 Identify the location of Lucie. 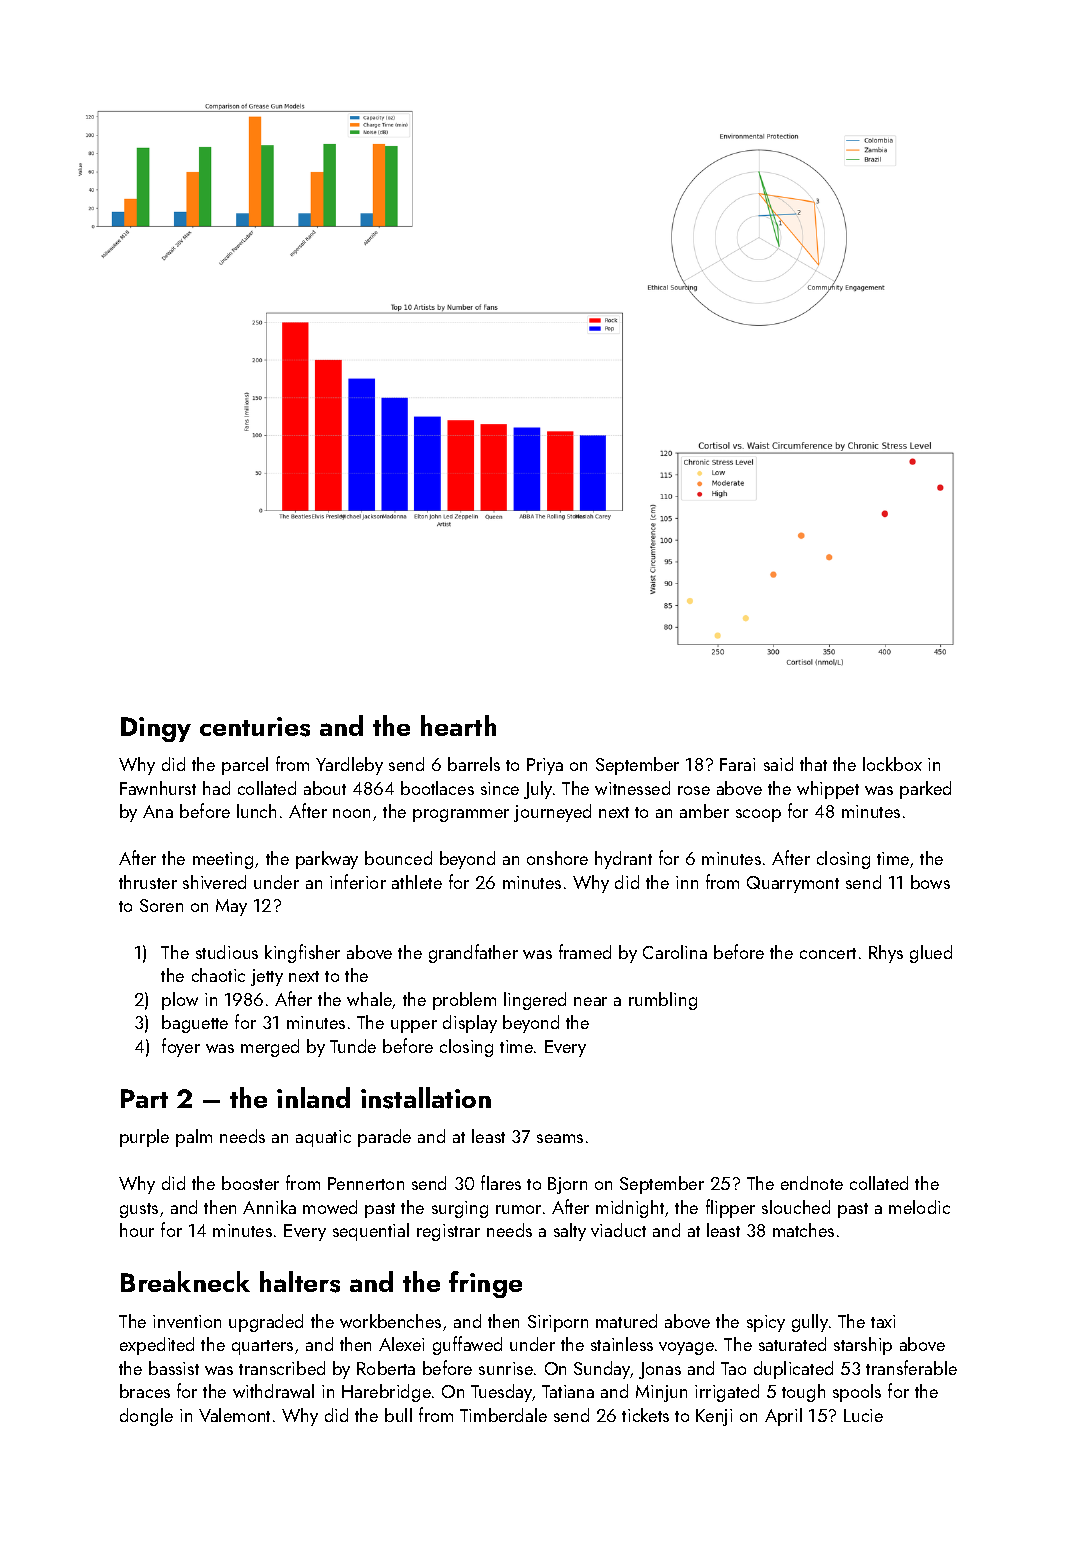
(863, 1415).
